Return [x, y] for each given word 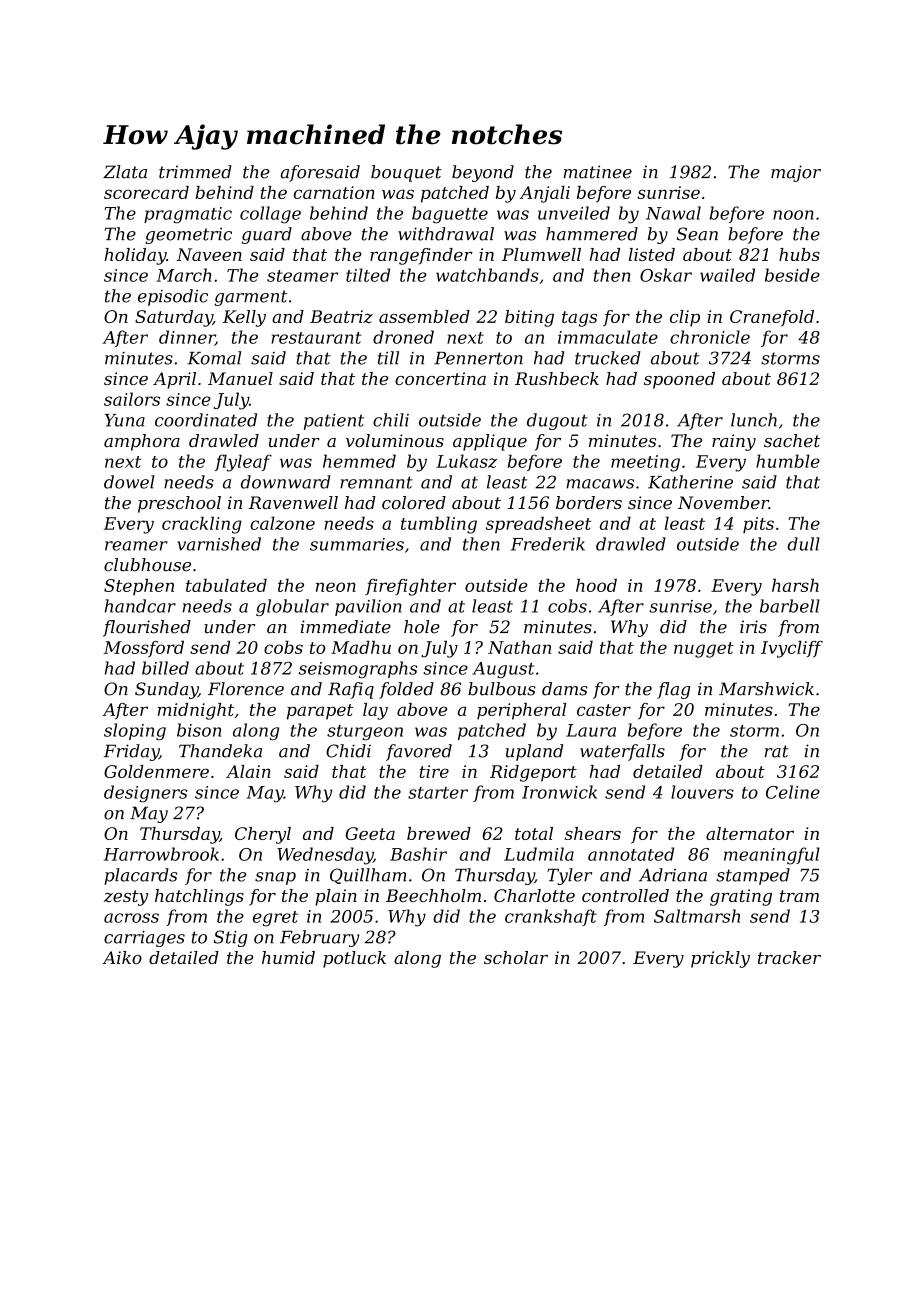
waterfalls [622, 752]
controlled [625, 895]
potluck [354, 959]
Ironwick [559, 792]
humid [288, 957]
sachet [792, 440]
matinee [598, 172]
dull [803, 544]
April [174, 380]
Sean [697, 234]
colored [414, 502]
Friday [131, 752]
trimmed [195, 172]
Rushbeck [557, 378]
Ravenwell [293, 502]
